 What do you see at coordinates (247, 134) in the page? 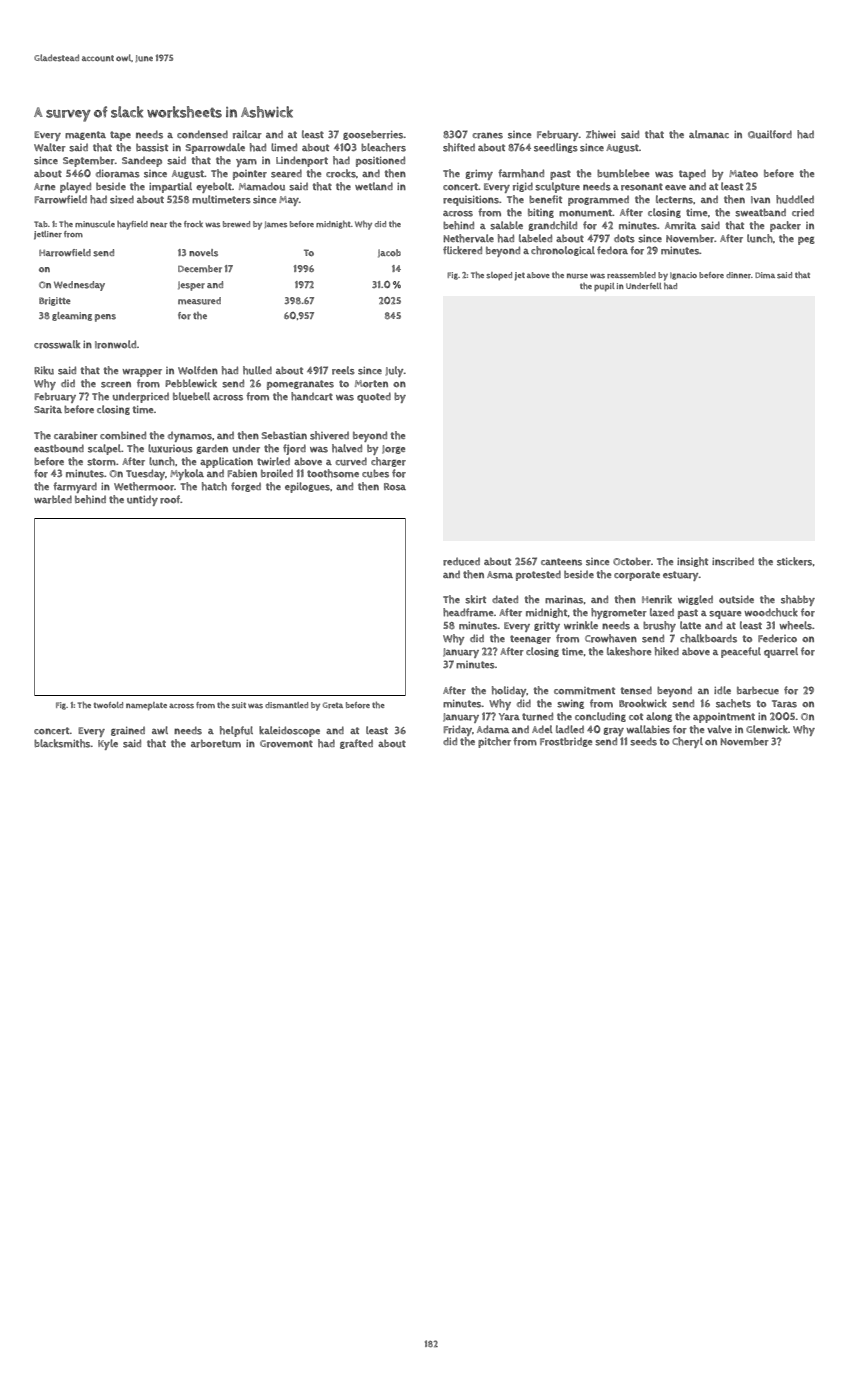
I see `railcar` at bounding box center [247, 134].
